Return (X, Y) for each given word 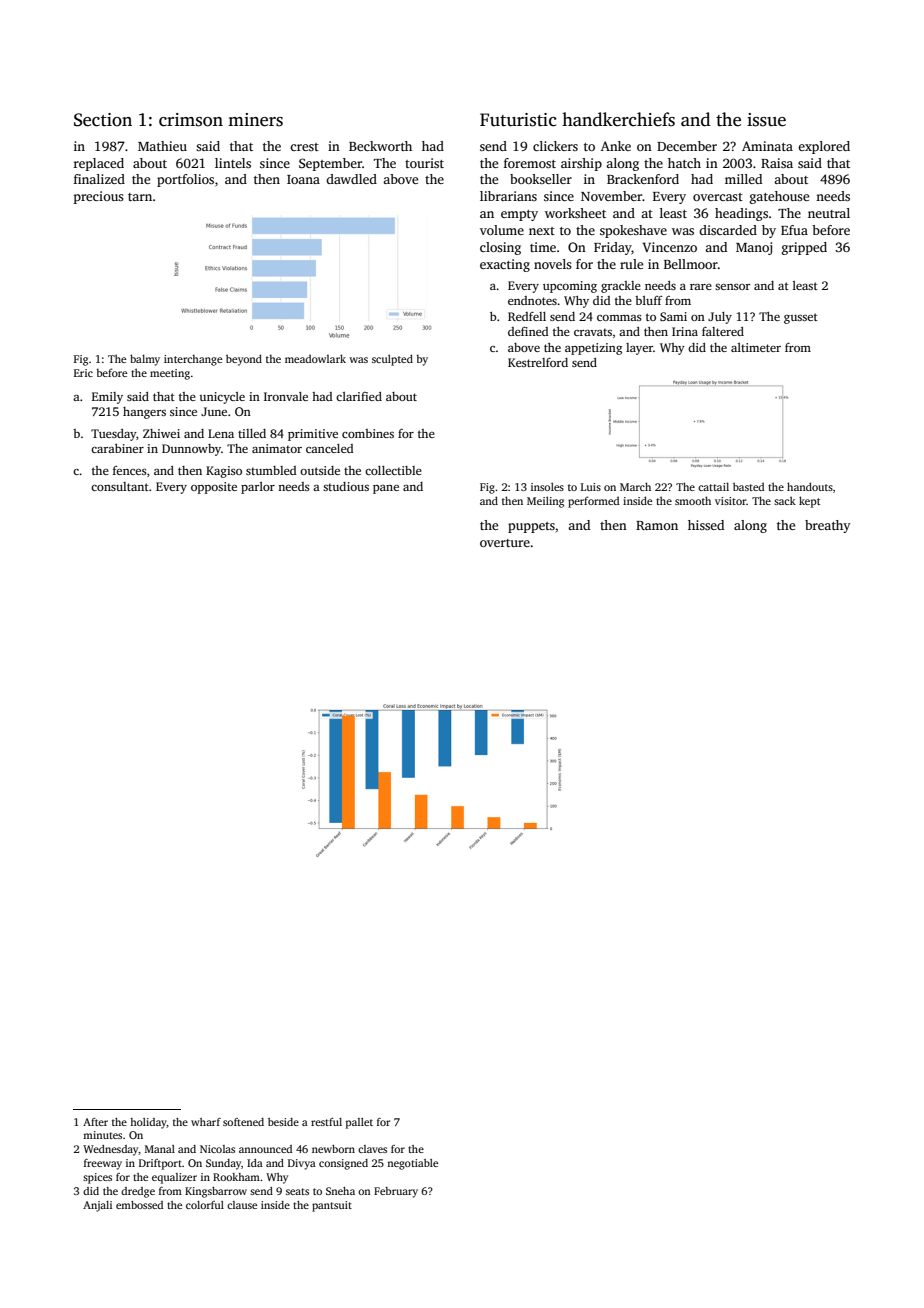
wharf (206, 1122)
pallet (359, 1123)
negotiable (412, 1164)
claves (372, 1149)
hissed (706, 525)
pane (386, 489)
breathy (828, 526)
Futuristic (518, 120)
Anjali (97, 1206)
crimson (191, 120)
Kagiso (224, 472)
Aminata (767, 146)
